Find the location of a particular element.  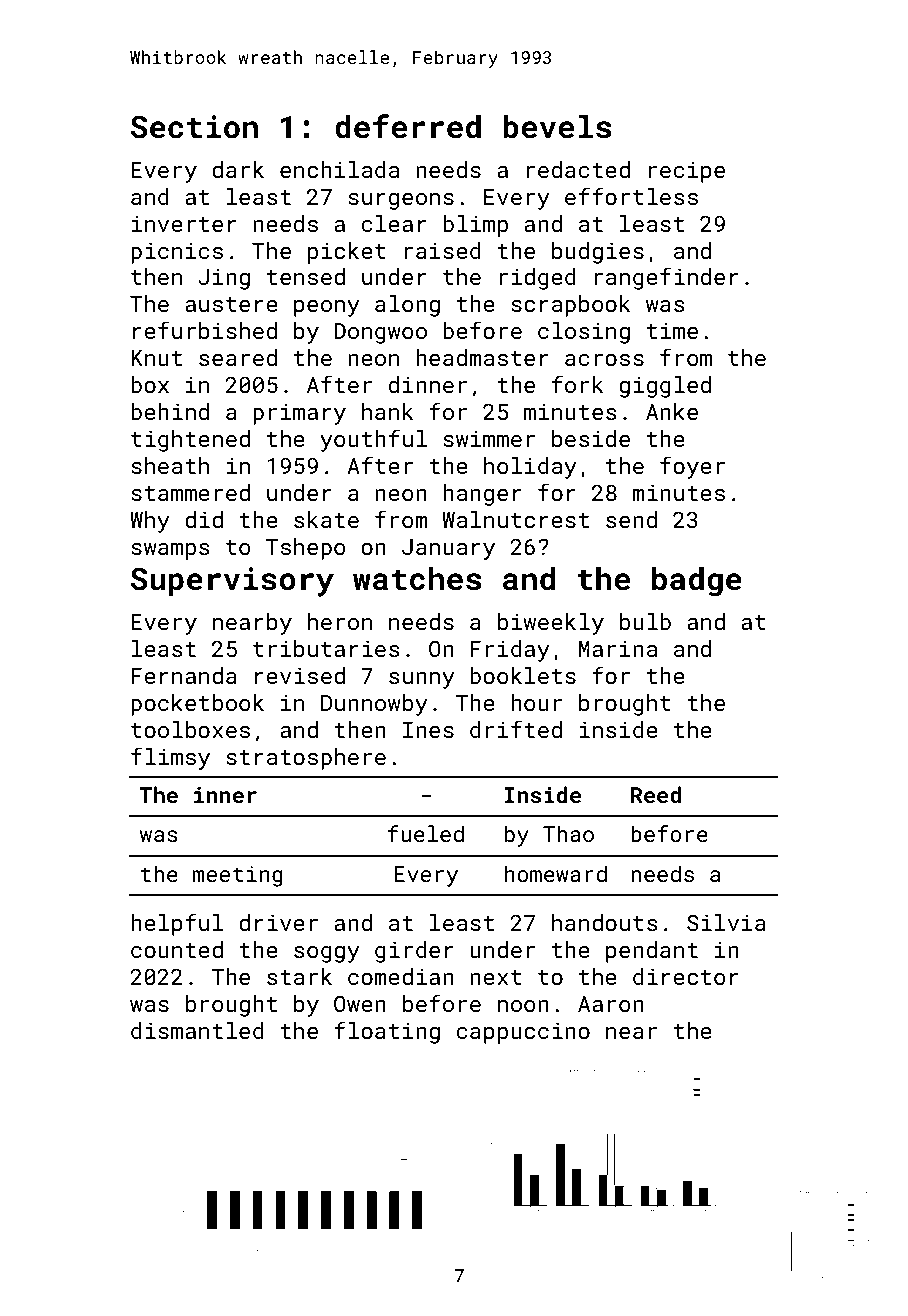

Fernanda is located at coordinates (184, 675).
